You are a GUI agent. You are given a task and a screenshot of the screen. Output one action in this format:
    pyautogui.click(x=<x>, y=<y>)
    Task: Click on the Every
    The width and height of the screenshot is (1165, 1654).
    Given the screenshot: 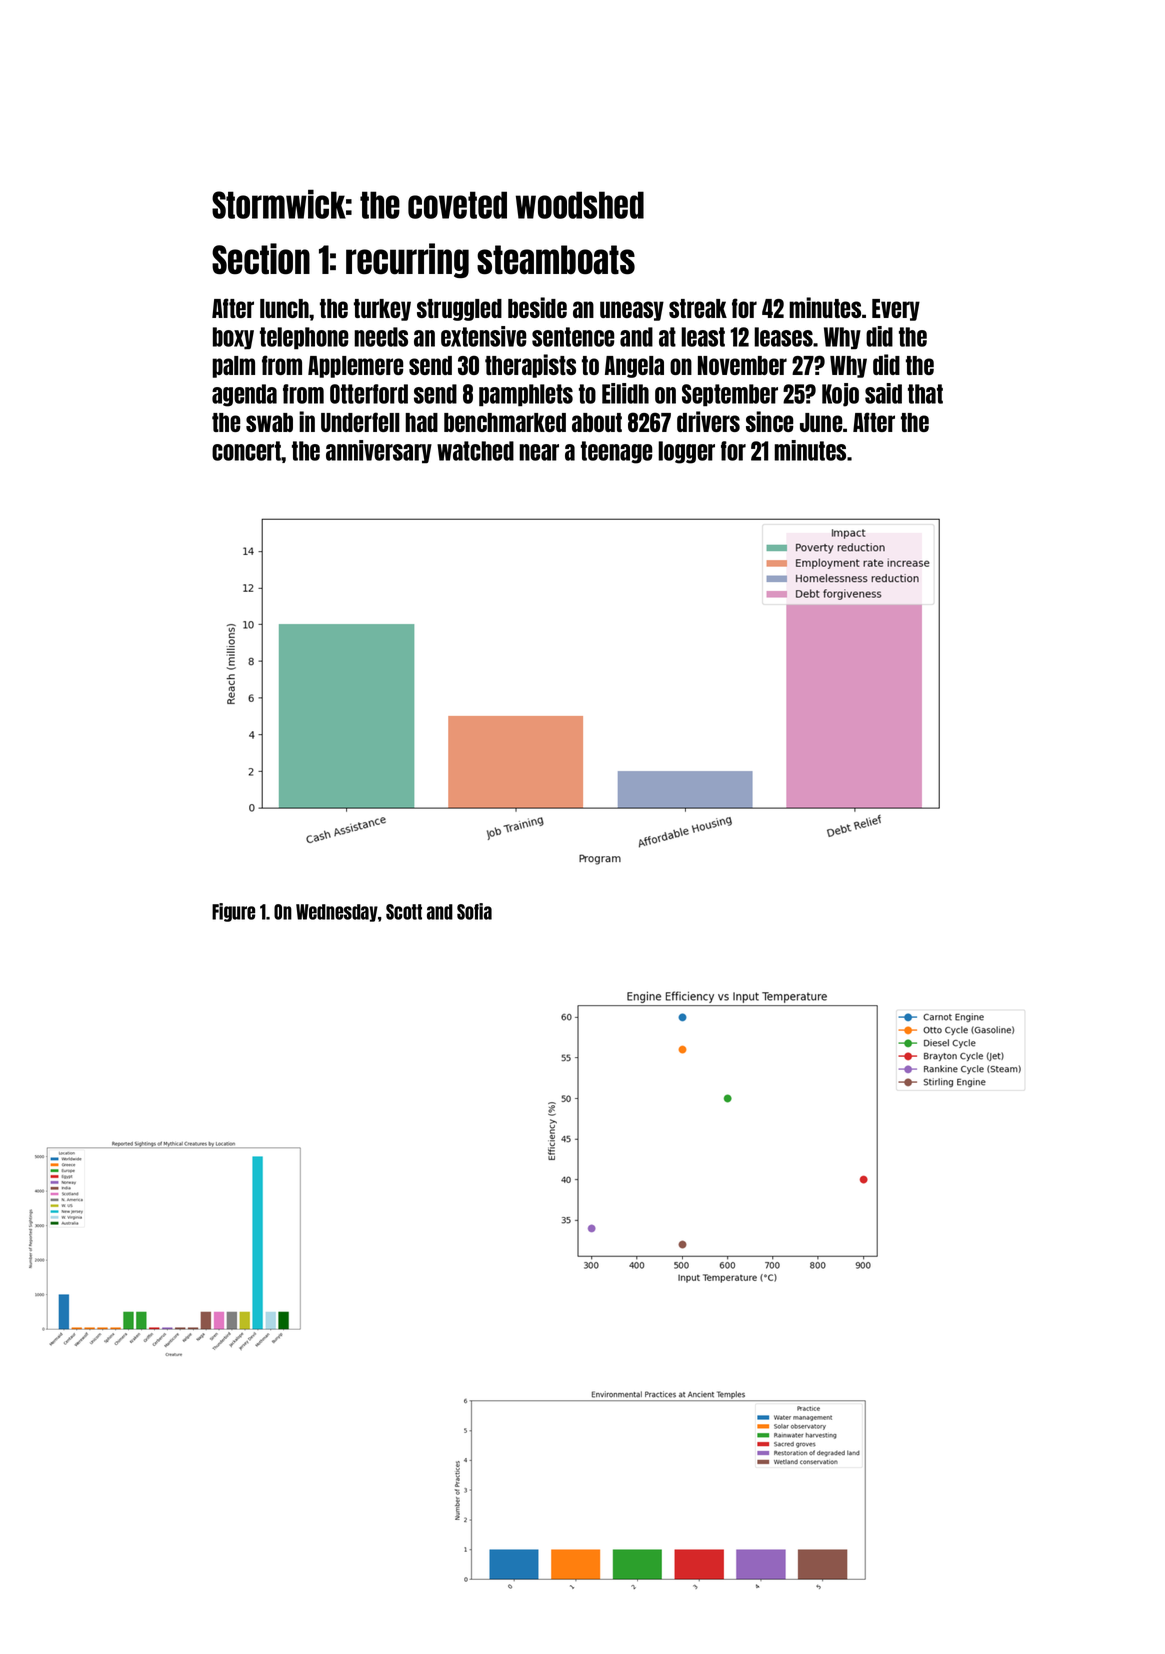 What is the action you would take?
    pyautogui.click(x=896, y=310)
